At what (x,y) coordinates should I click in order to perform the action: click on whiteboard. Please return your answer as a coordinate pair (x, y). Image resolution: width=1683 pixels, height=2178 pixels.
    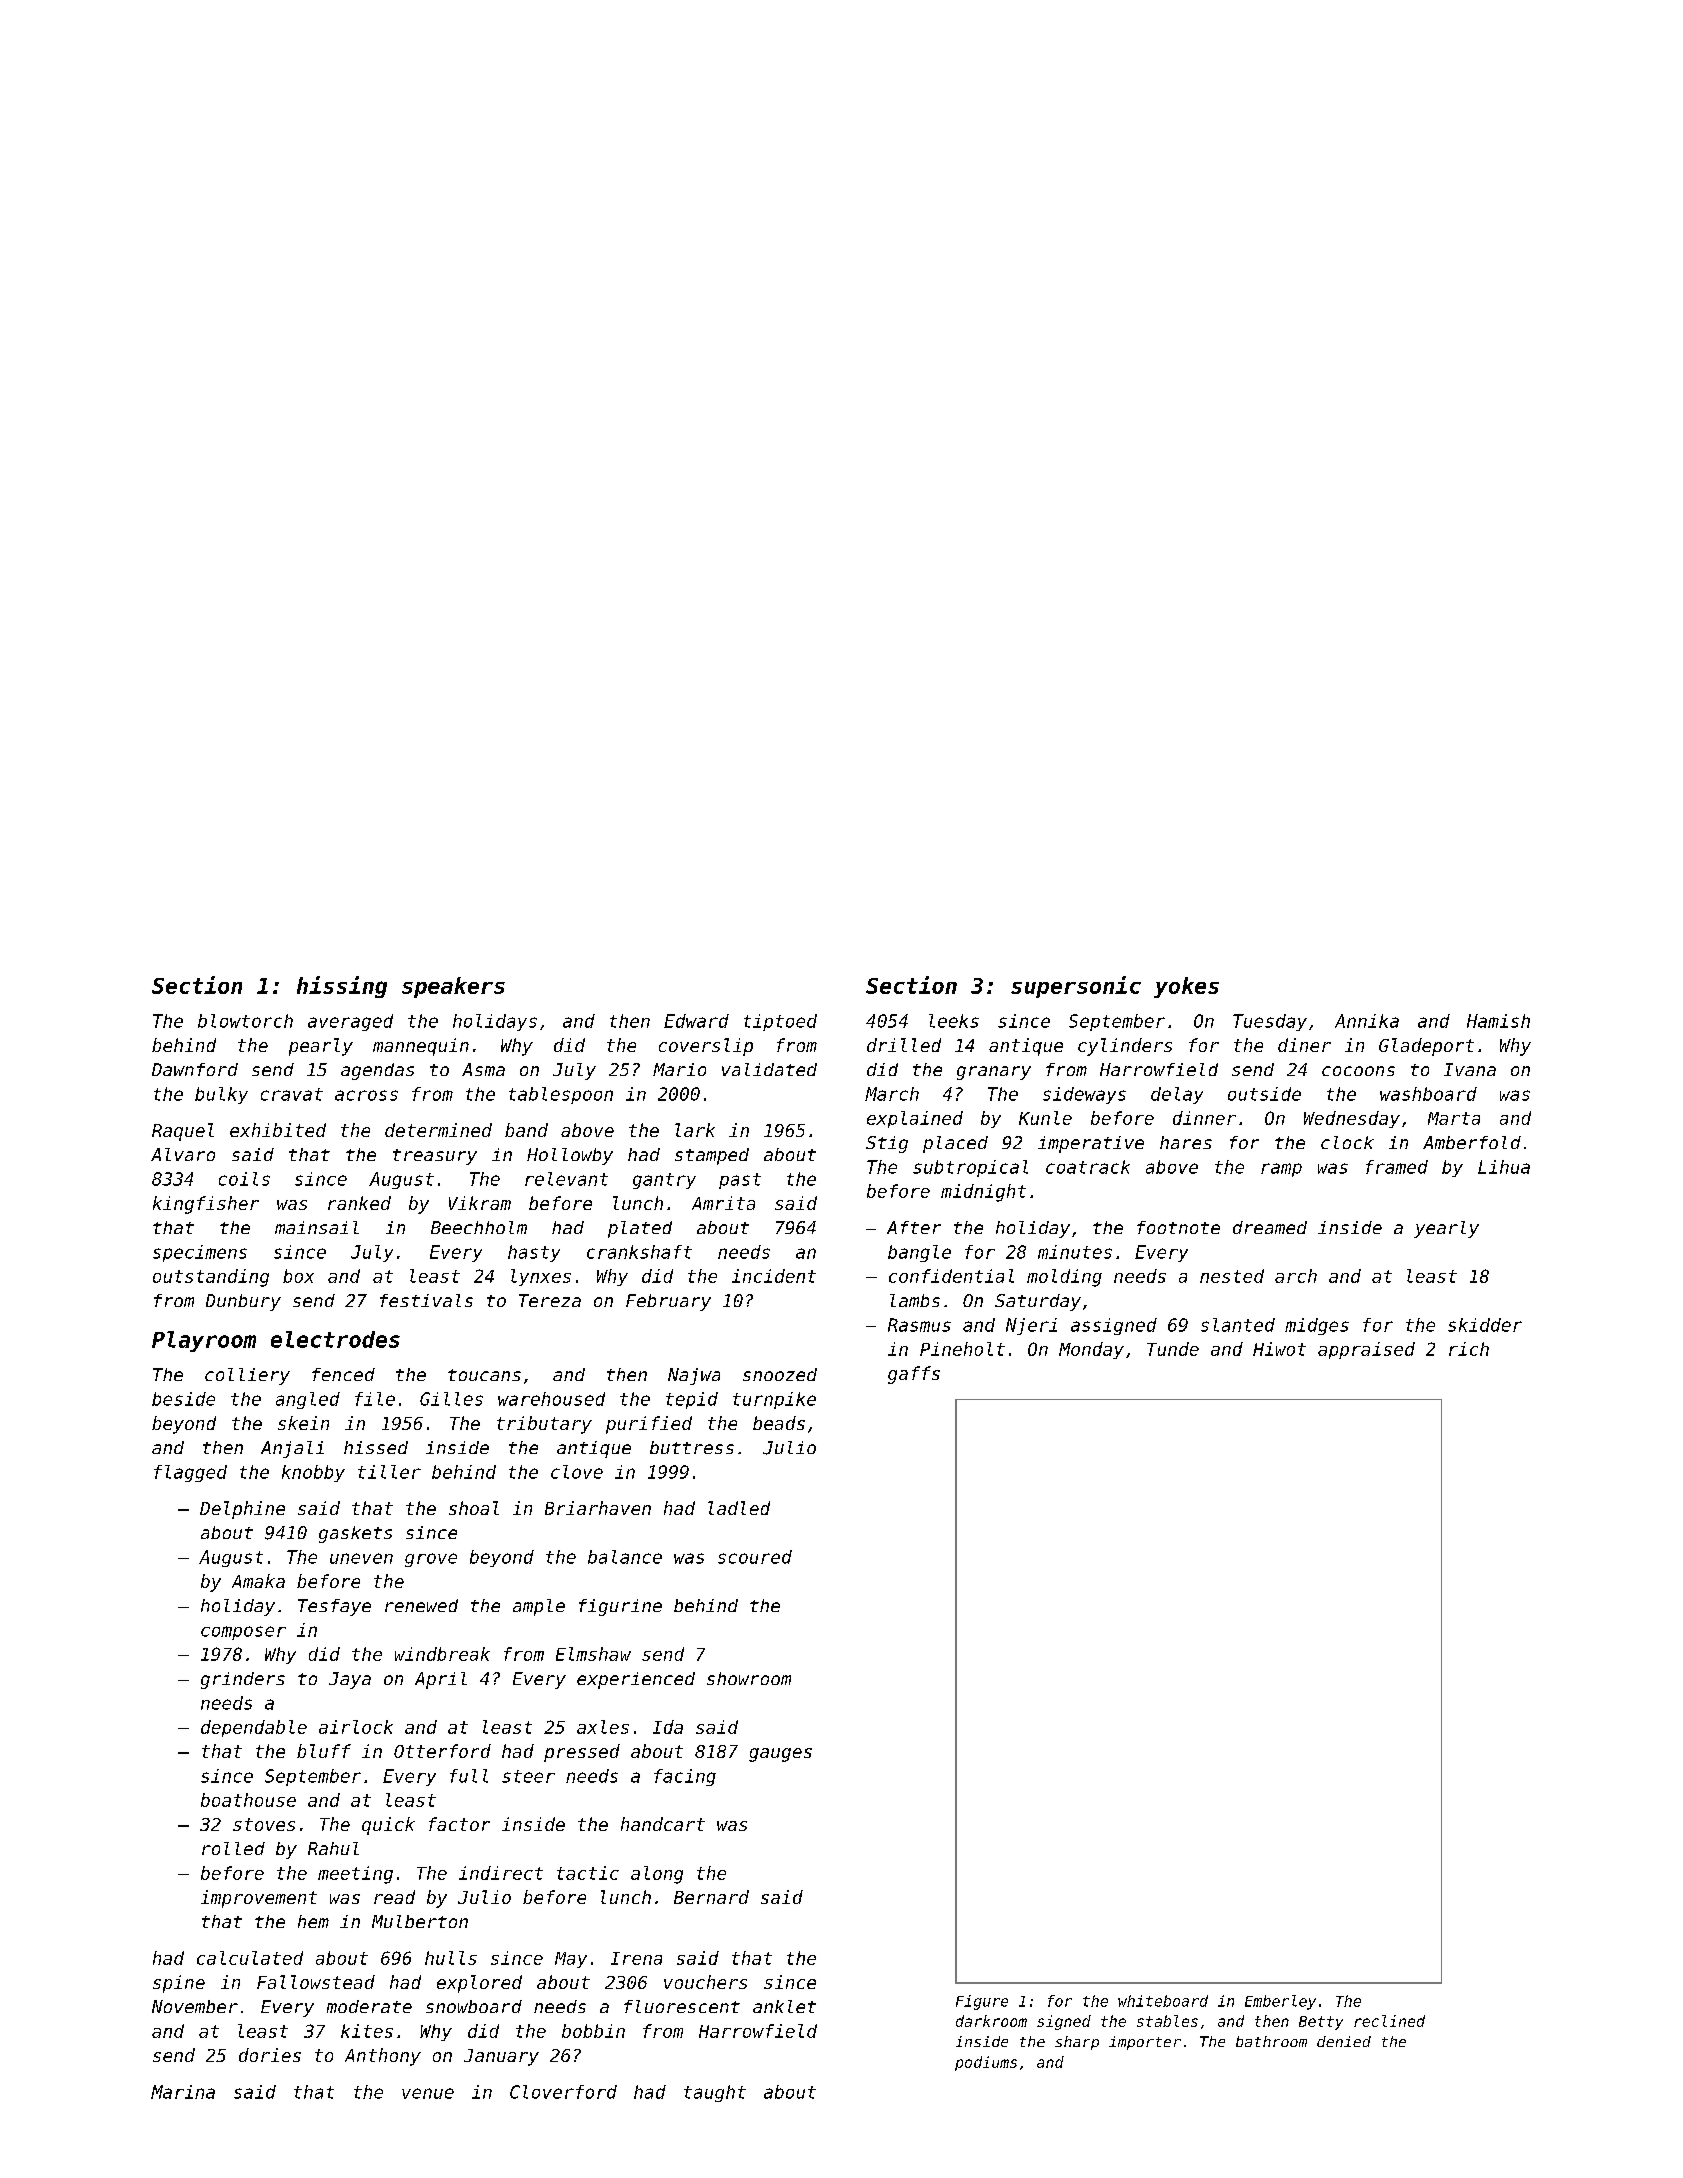
    Looking at the image, I should click on (1163, 2001).
